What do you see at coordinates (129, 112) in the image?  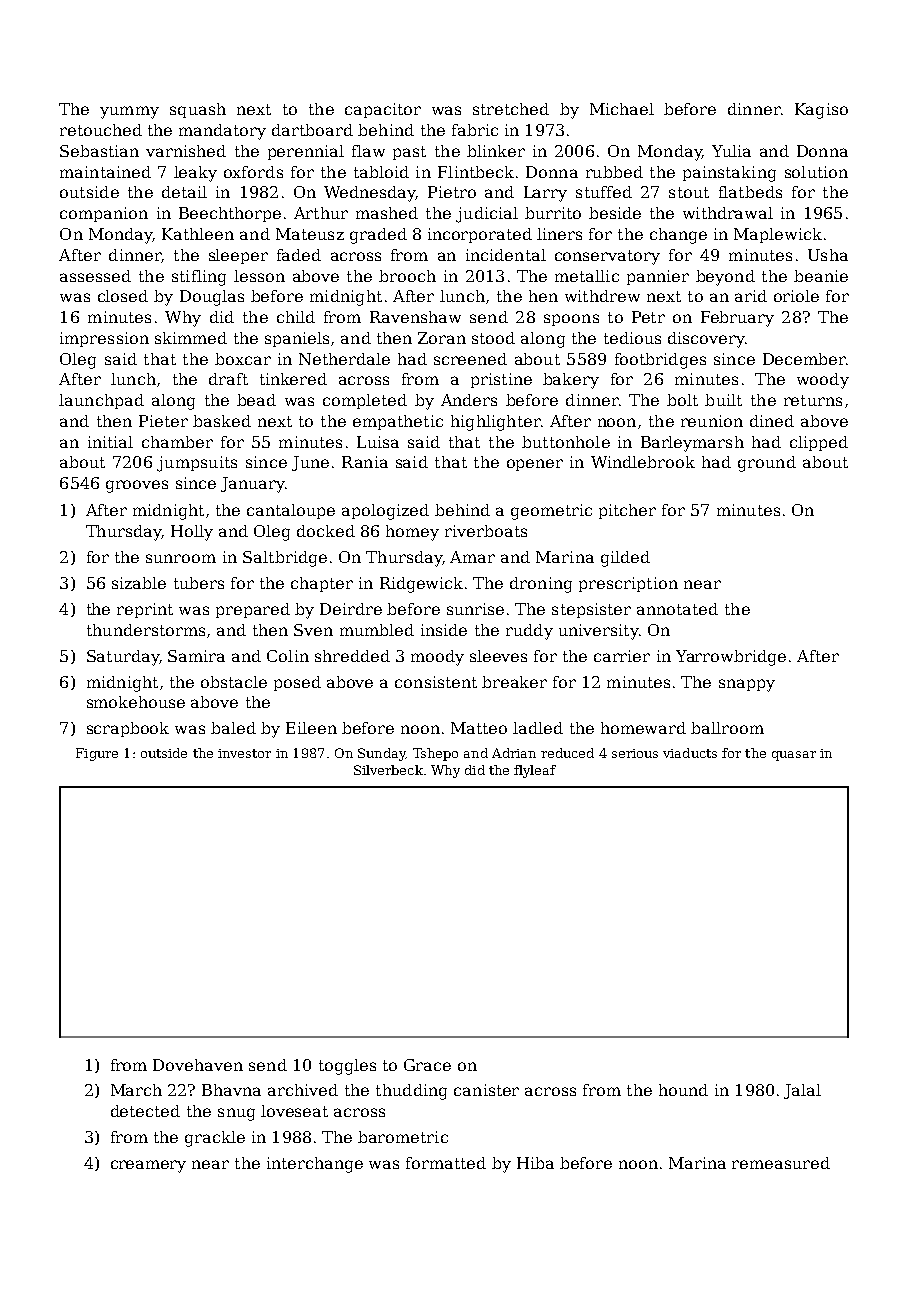 I see `yummy` at bounding box center [129, 112].
